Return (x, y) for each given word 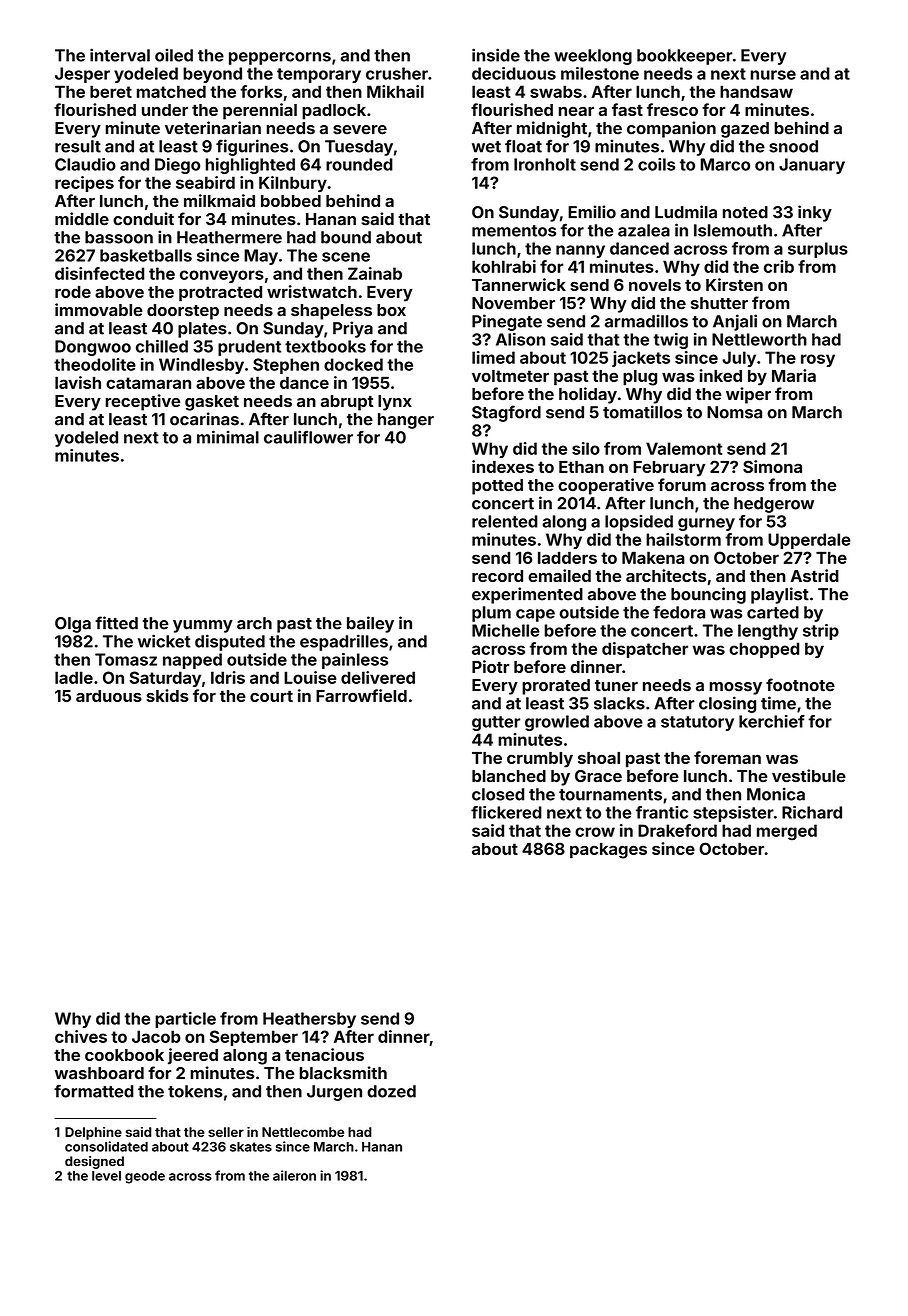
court (271, 696)
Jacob (156, 1036)
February (669, 469)
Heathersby (309, 1020)
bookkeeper (685, 57)
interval (120, 55)
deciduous (514, 73)
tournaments (610, 795)
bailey (370, 624)
